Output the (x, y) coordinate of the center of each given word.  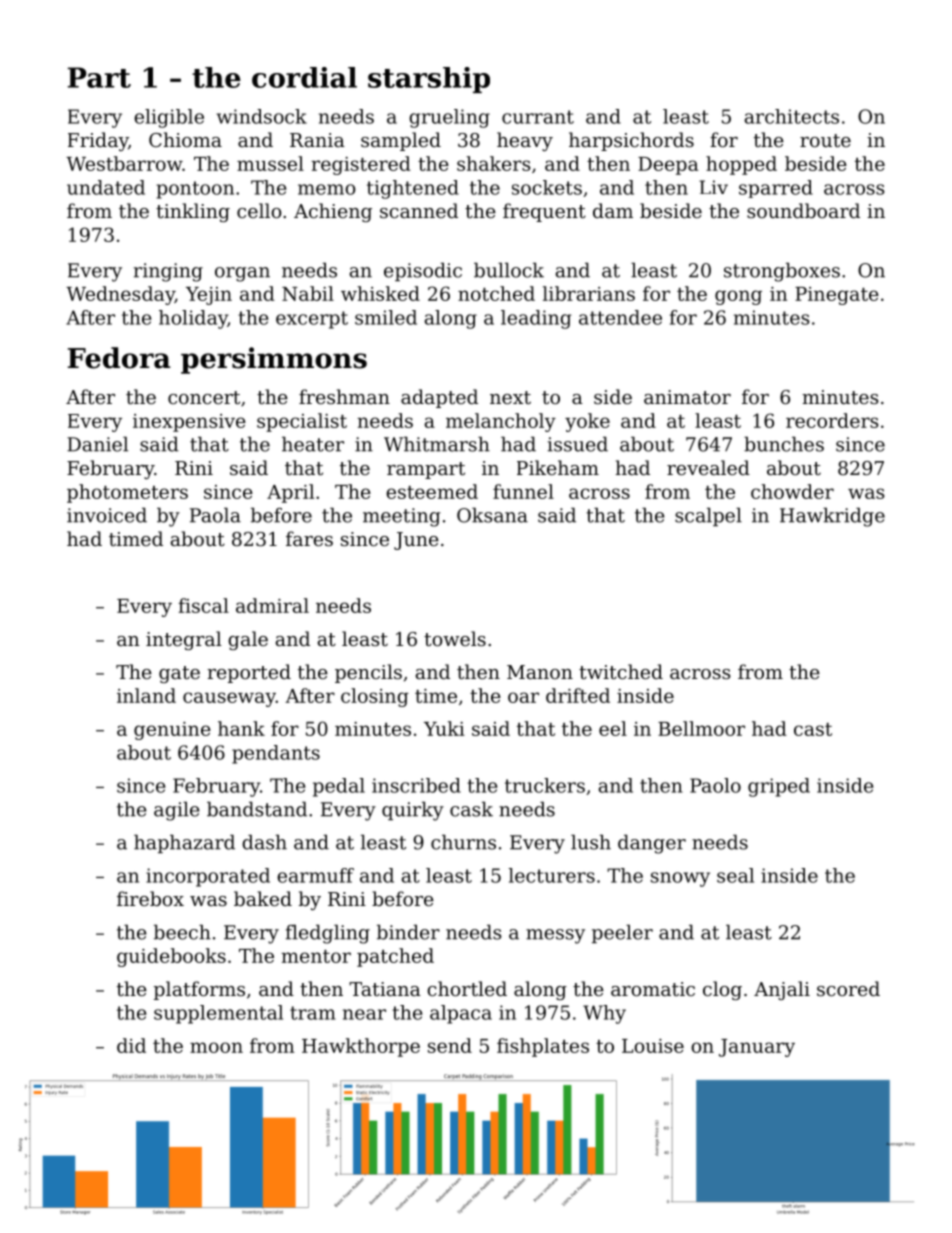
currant (538, 117)
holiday (193, 319)
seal (735, 875)
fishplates (543, 1047)
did (131, 1045)
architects (791, 116)
